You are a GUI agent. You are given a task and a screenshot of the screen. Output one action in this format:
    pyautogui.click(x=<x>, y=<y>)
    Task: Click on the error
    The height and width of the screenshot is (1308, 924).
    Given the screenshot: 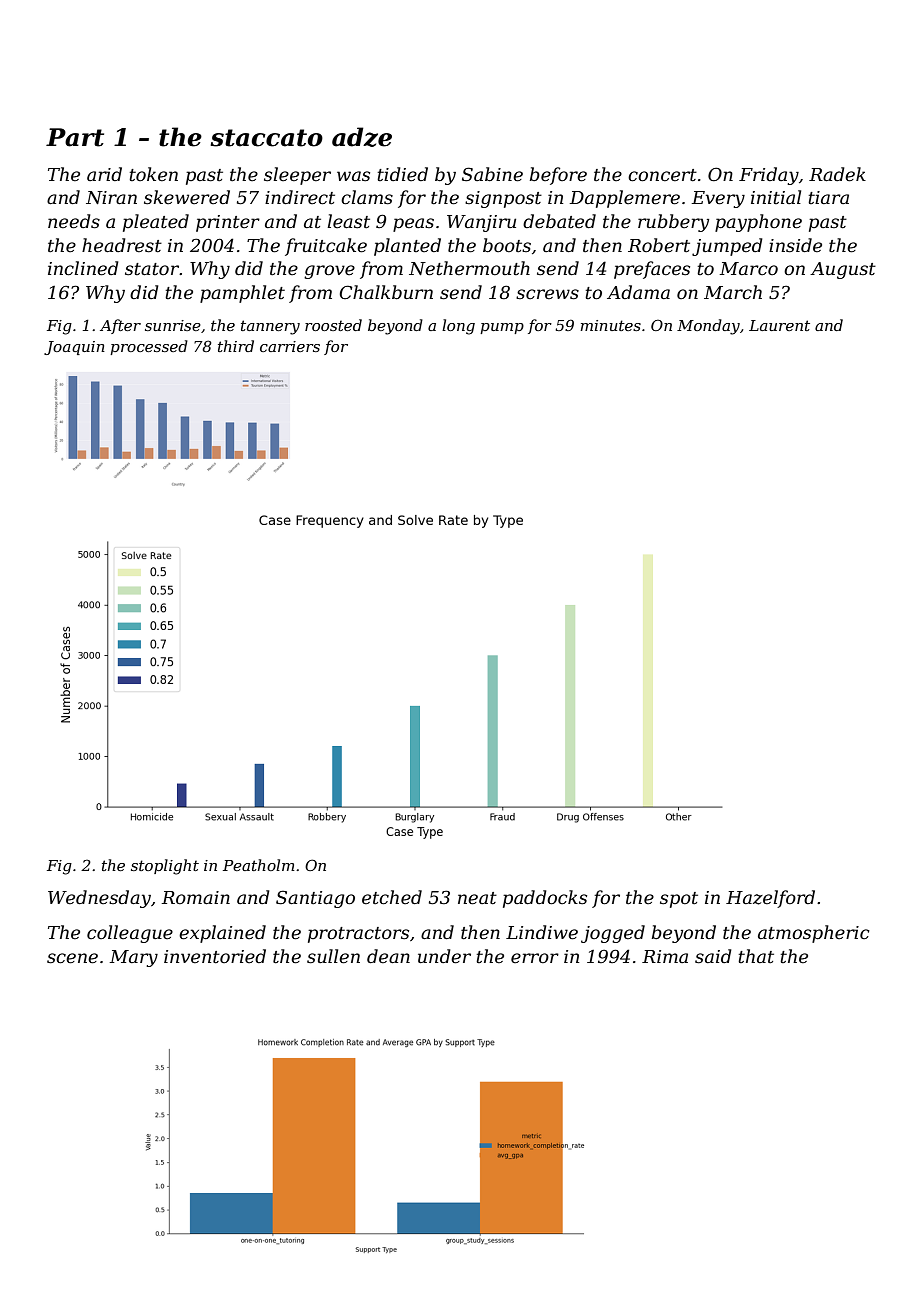 What is the action you would take?
    pyautogui.click(x=535, y=958)
